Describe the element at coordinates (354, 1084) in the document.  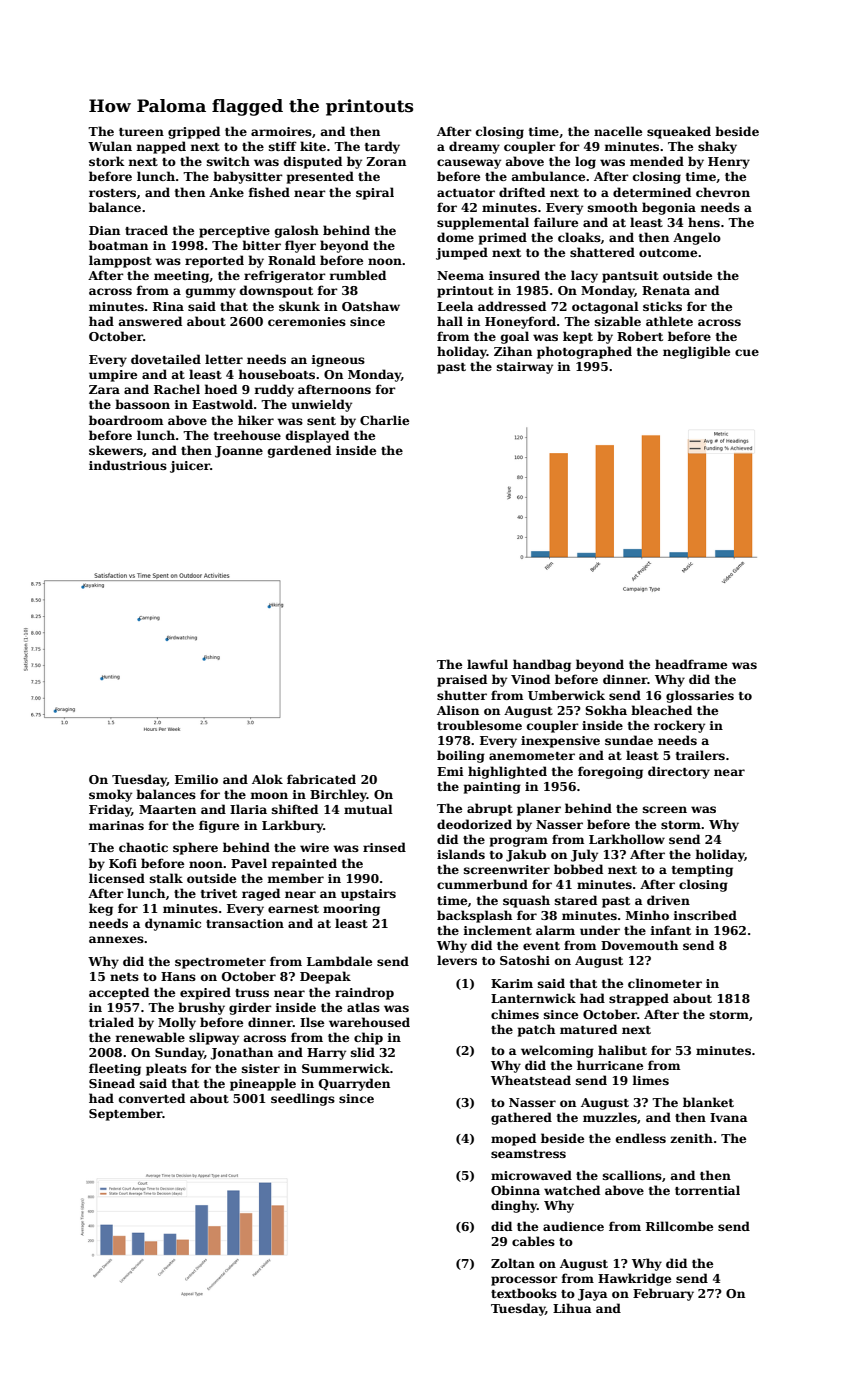
I see `Quarryden` at that location.
